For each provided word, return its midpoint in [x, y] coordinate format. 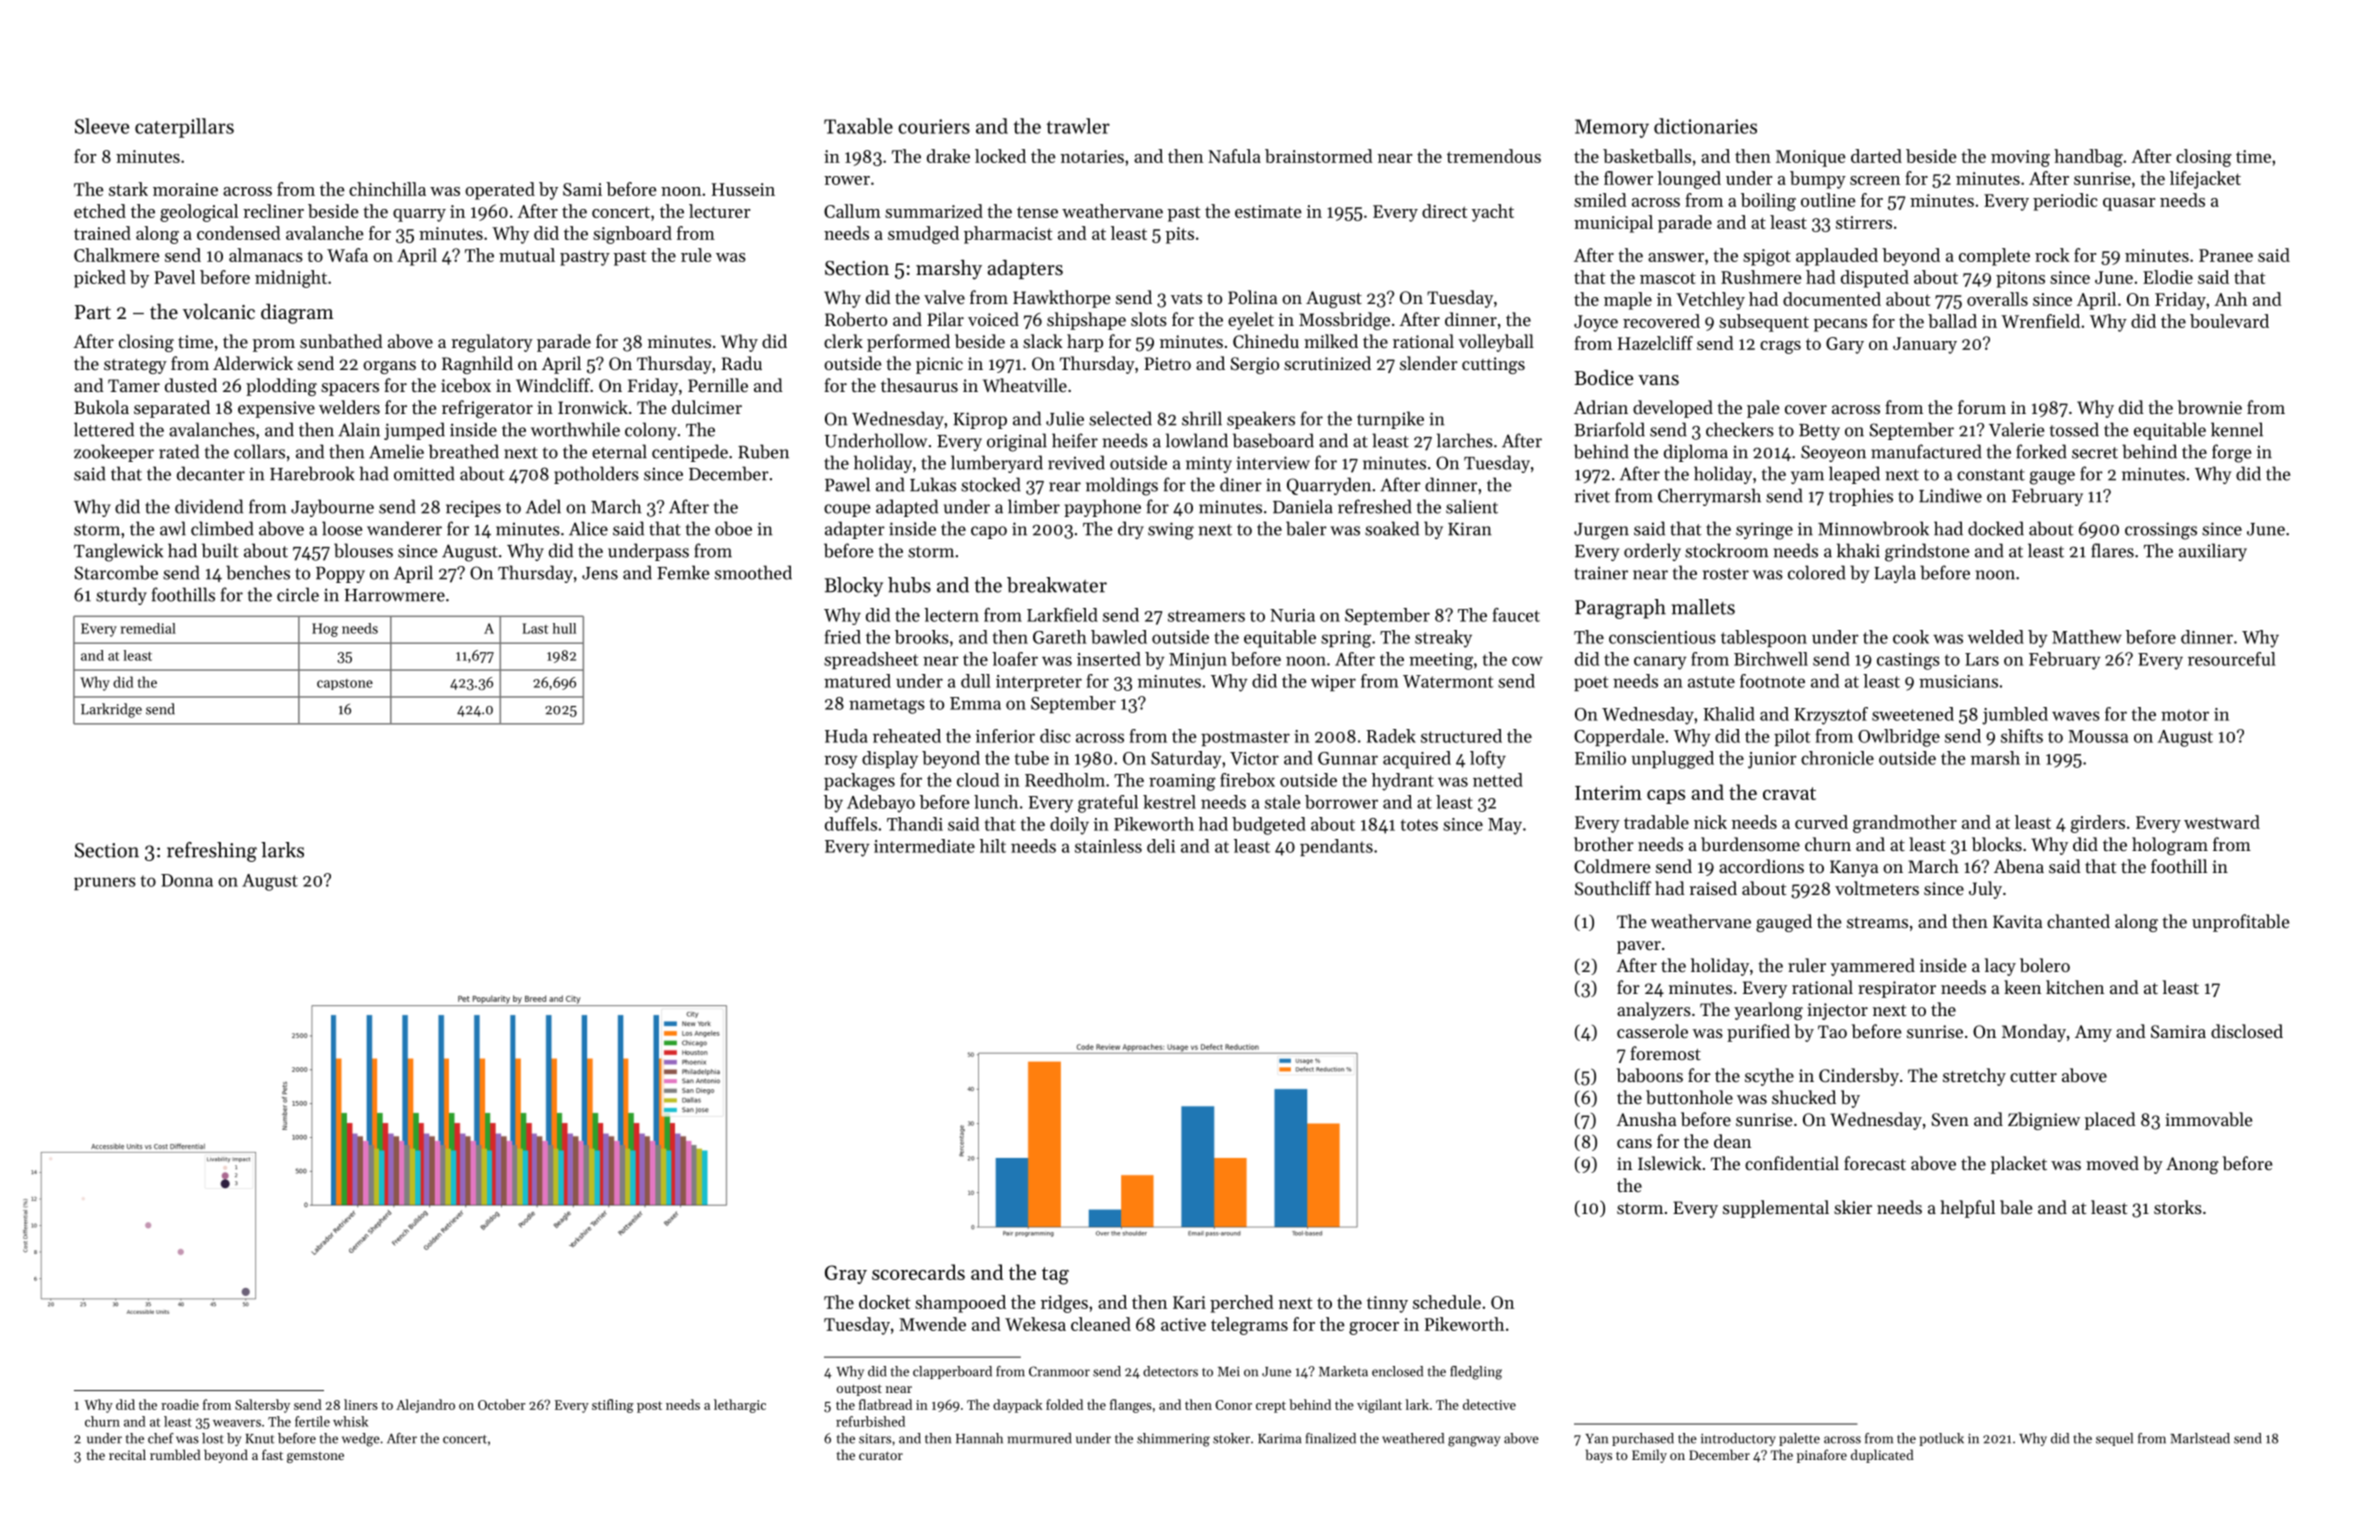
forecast [1875, 1163]
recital [127, 1454]
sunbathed [341, 341]
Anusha [1646, 1119]
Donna [187, 880]
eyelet [1251, 321]
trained [102, 233]
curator [881, 1455]
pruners [105, 883]
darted [1876, 156]
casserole [1652, 1031]
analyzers [1654, 1011]
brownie [2210, 407]
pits [1179, 235]
